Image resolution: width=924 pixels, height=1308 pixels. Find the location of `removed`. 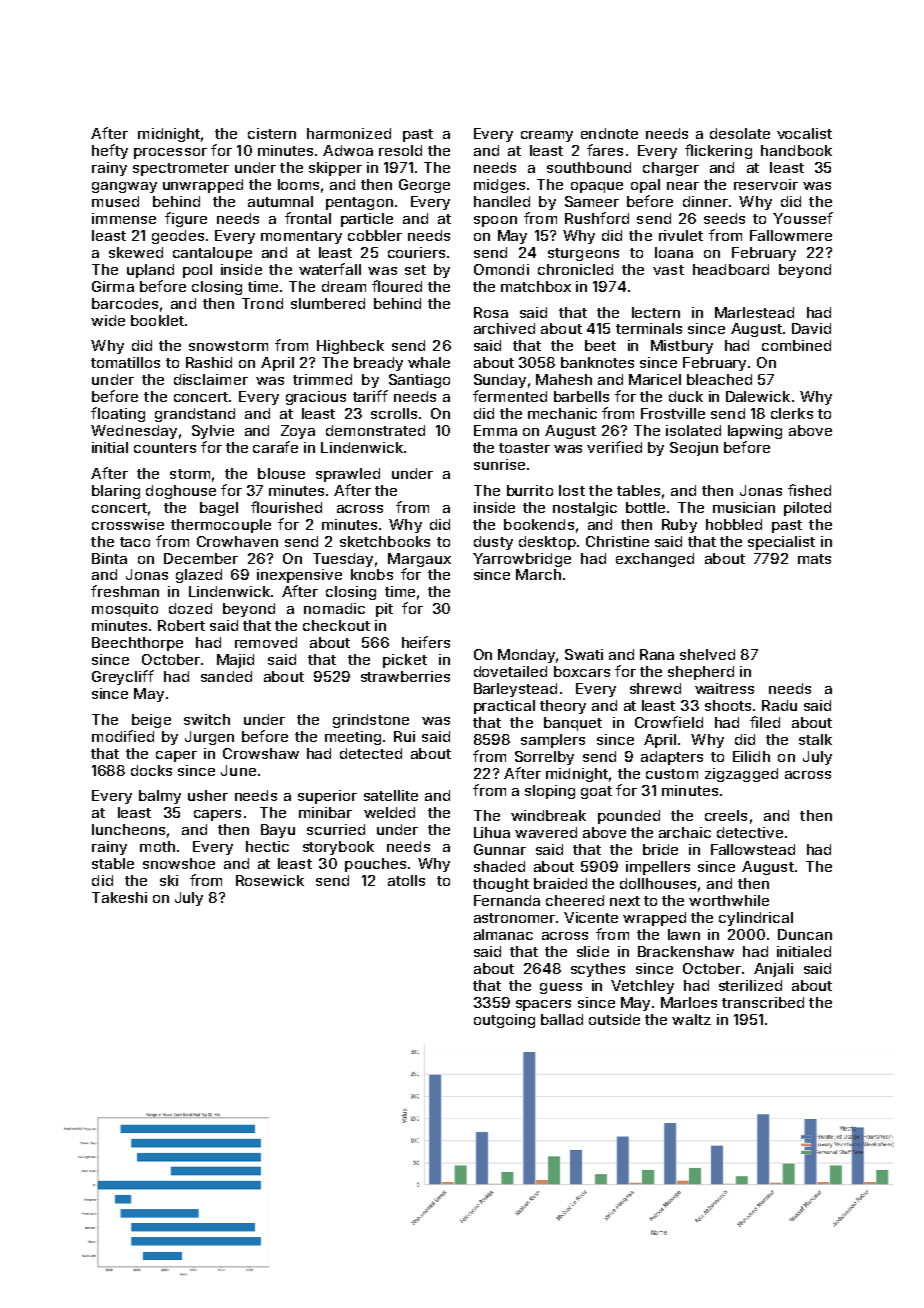

removed is located at coordinates (266, 642).
